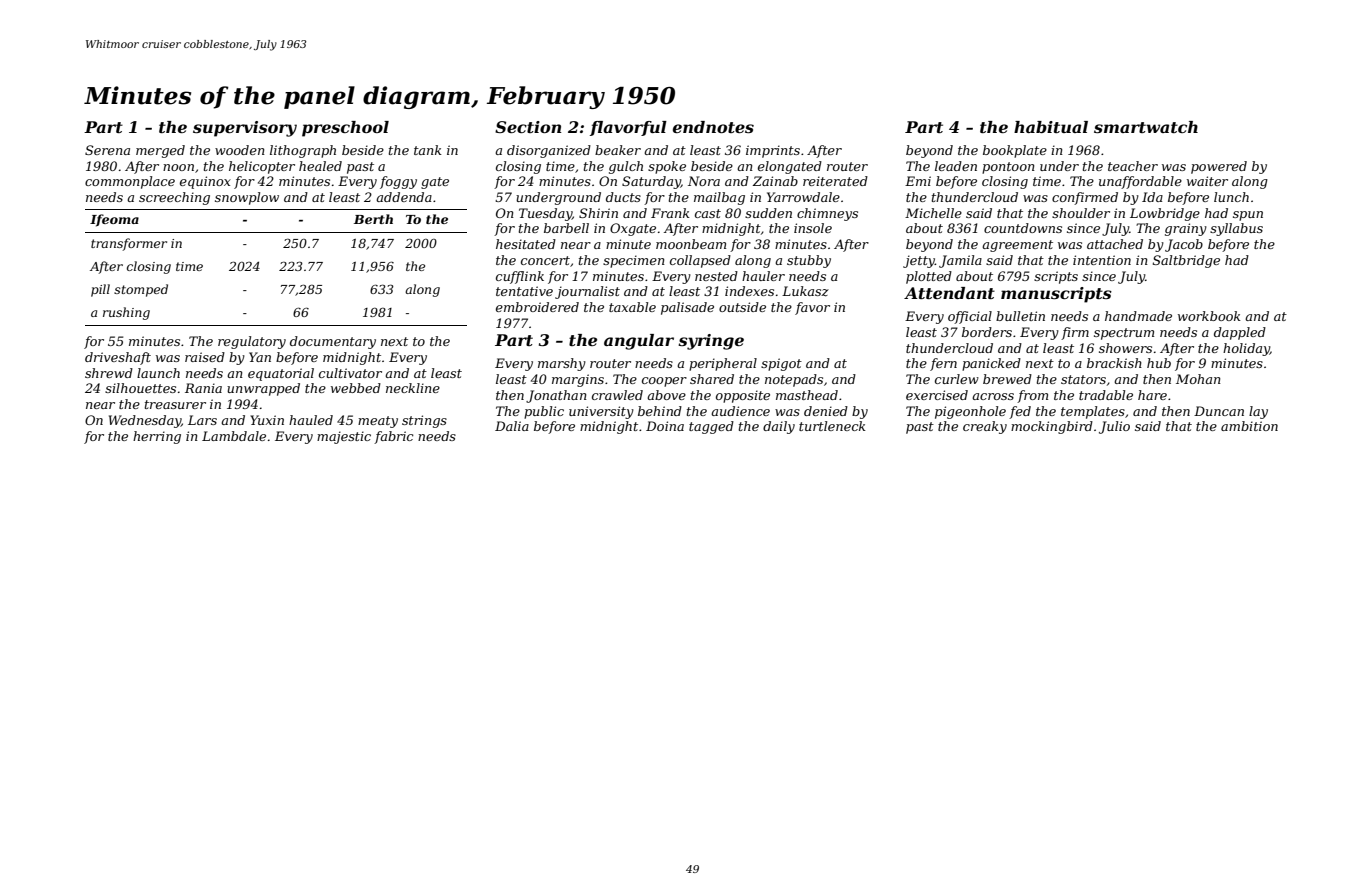 The height and width of the document is (887, 1372). Describe the element at coordinates (711, 342) in the document. I see `syringe` at that location.
